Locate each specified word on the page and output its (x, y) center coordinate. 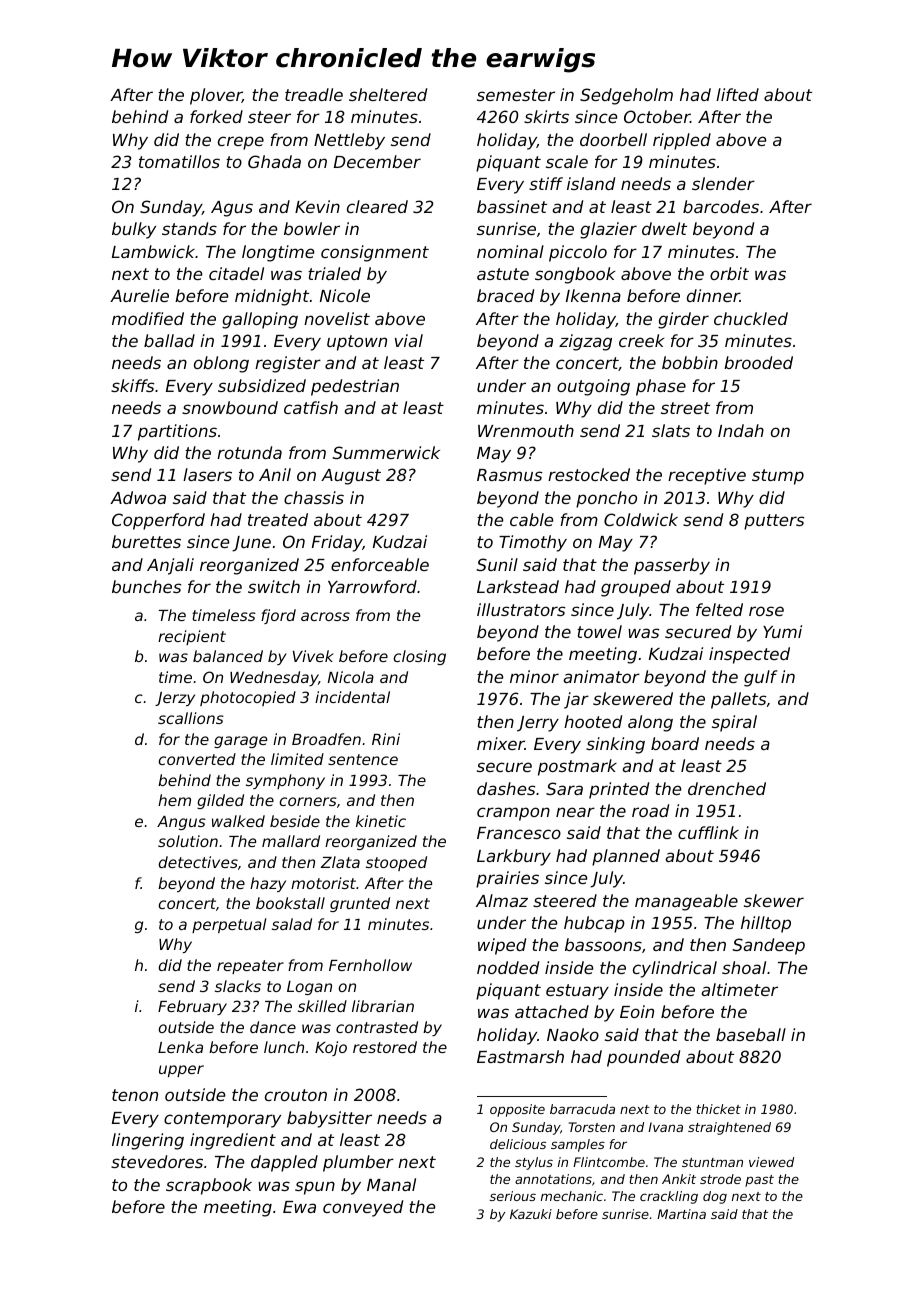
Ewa (299, 1207)
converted (197, 759)
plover (216, 96)
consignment (375, 253)
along (650, 723)
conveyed (363, 1208)
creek (641, 340)
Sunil (497, 564)
